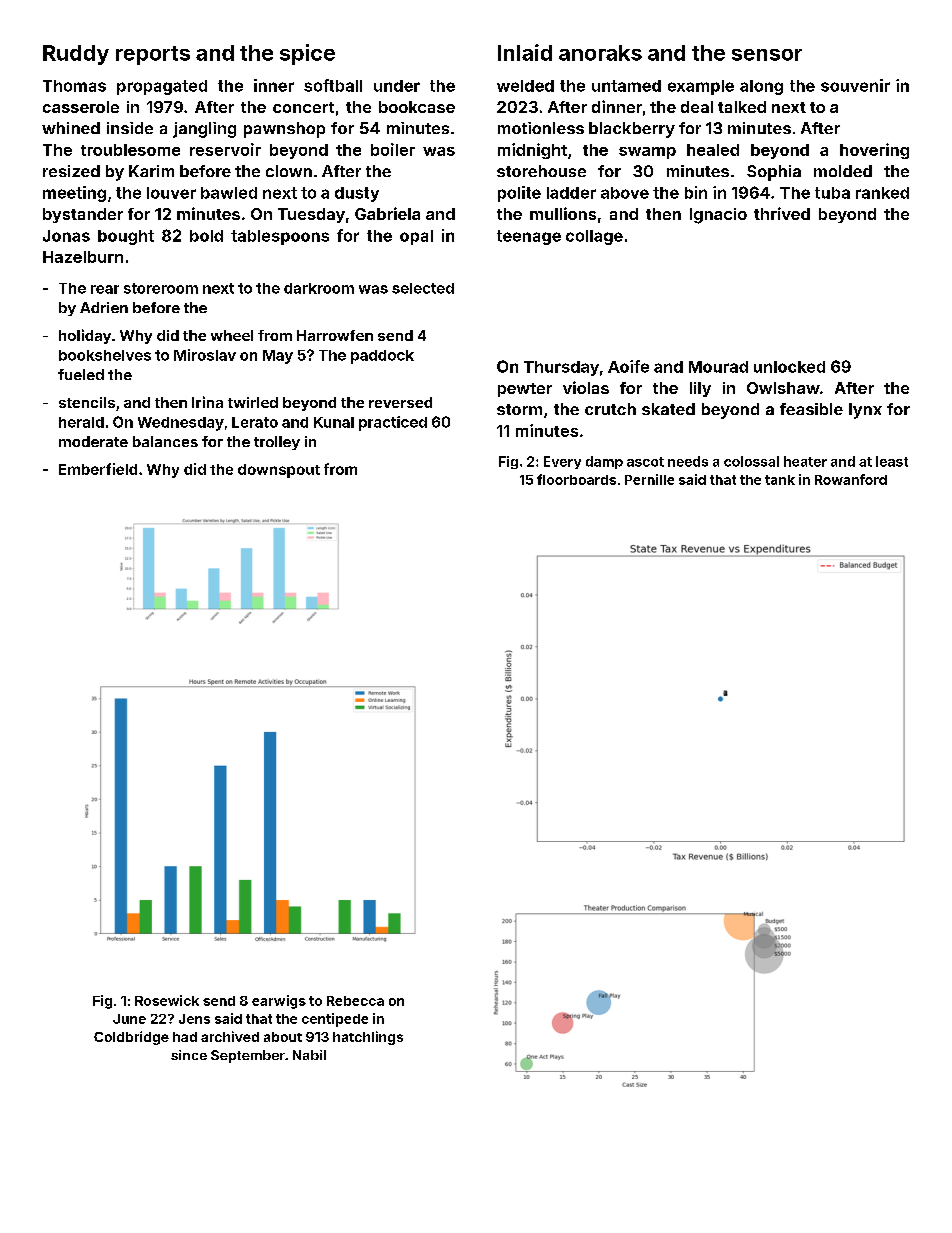 This screenshot has height=1233, width=952. What do you see at coordinates (576, 479) in the screenshot?
I see `floorboards` at bounding box center [576, 479].
